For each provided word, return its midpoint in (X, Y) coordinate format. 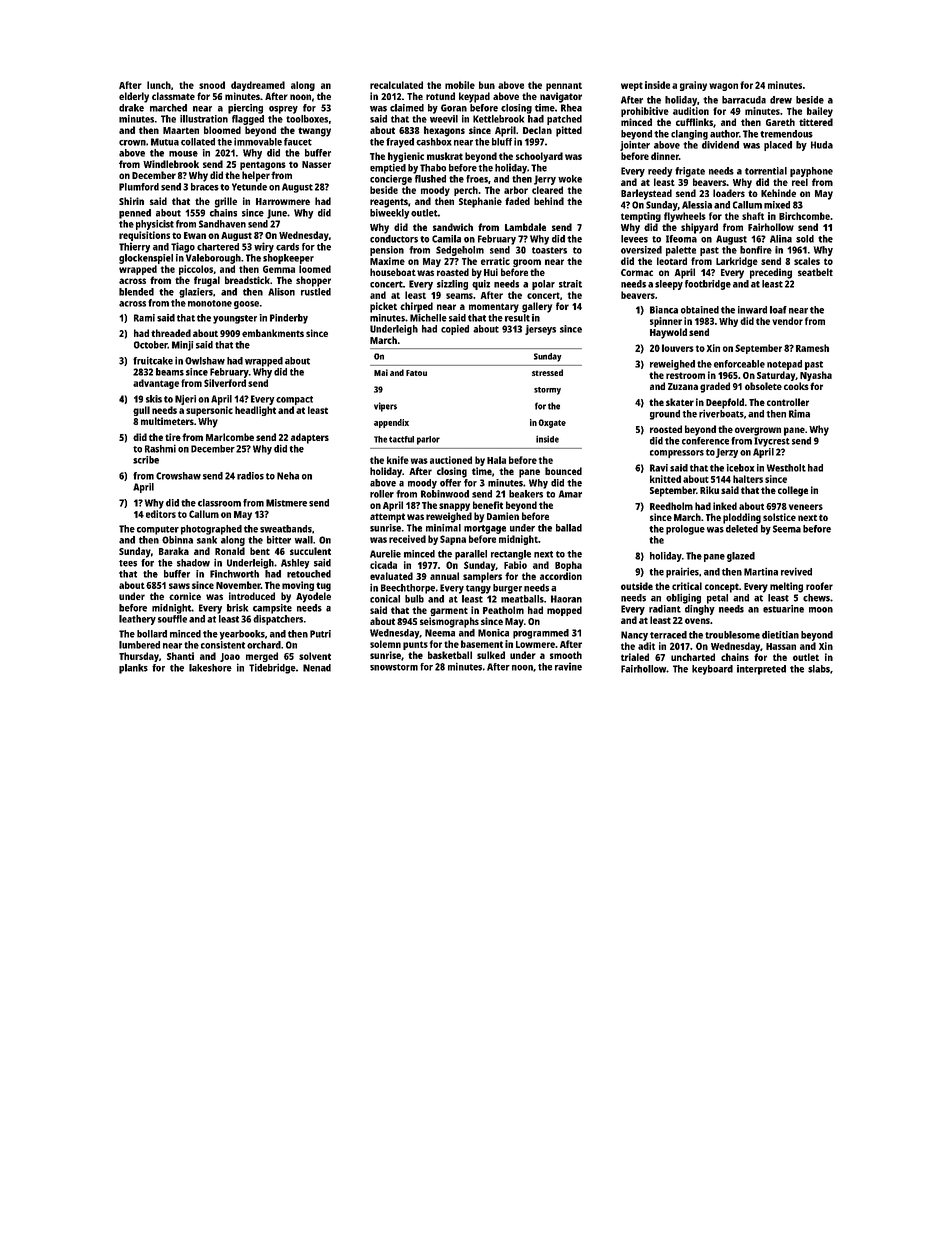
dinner (665, 156)
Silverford (225, 383)
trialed (635, 657)
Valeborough (213, 259)
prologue (685, 530)
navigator (561, 97)
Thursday (139, 657)
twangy (314, 132)
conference (705, 441)
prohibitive (645, 112)
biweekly (389, 214)
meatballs (522, 599)
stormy (547, 391)
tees (128, 563)
